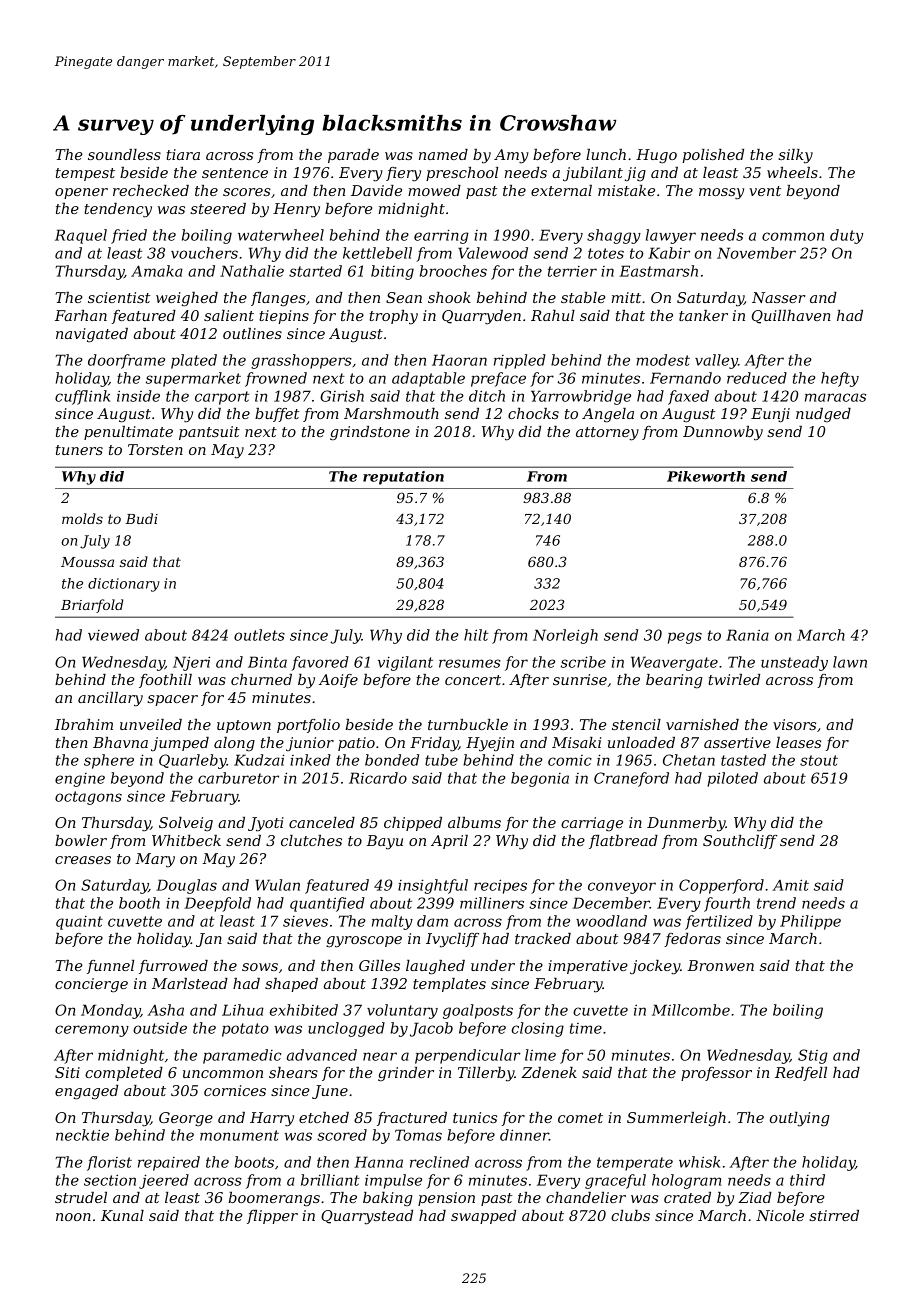 Image resolution: width=924 pixels, height=1308 pixels. What do you see at coordinates (795, 156) in the page?
I see `silky` at bounding box center [795, 156].
